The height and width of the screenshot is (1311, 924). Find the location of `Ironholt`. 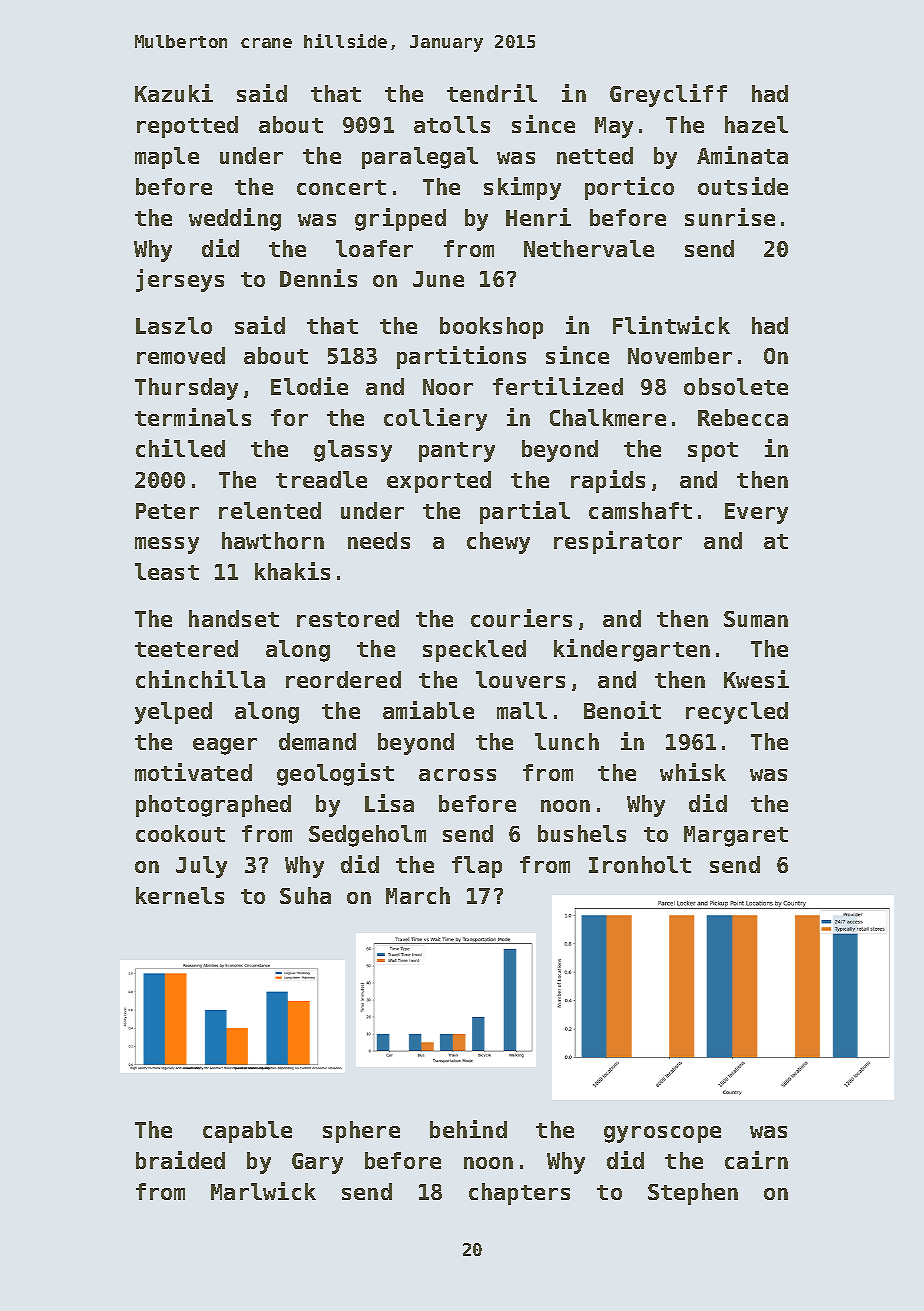

Ironholt is located at coordinates (640, 864).
